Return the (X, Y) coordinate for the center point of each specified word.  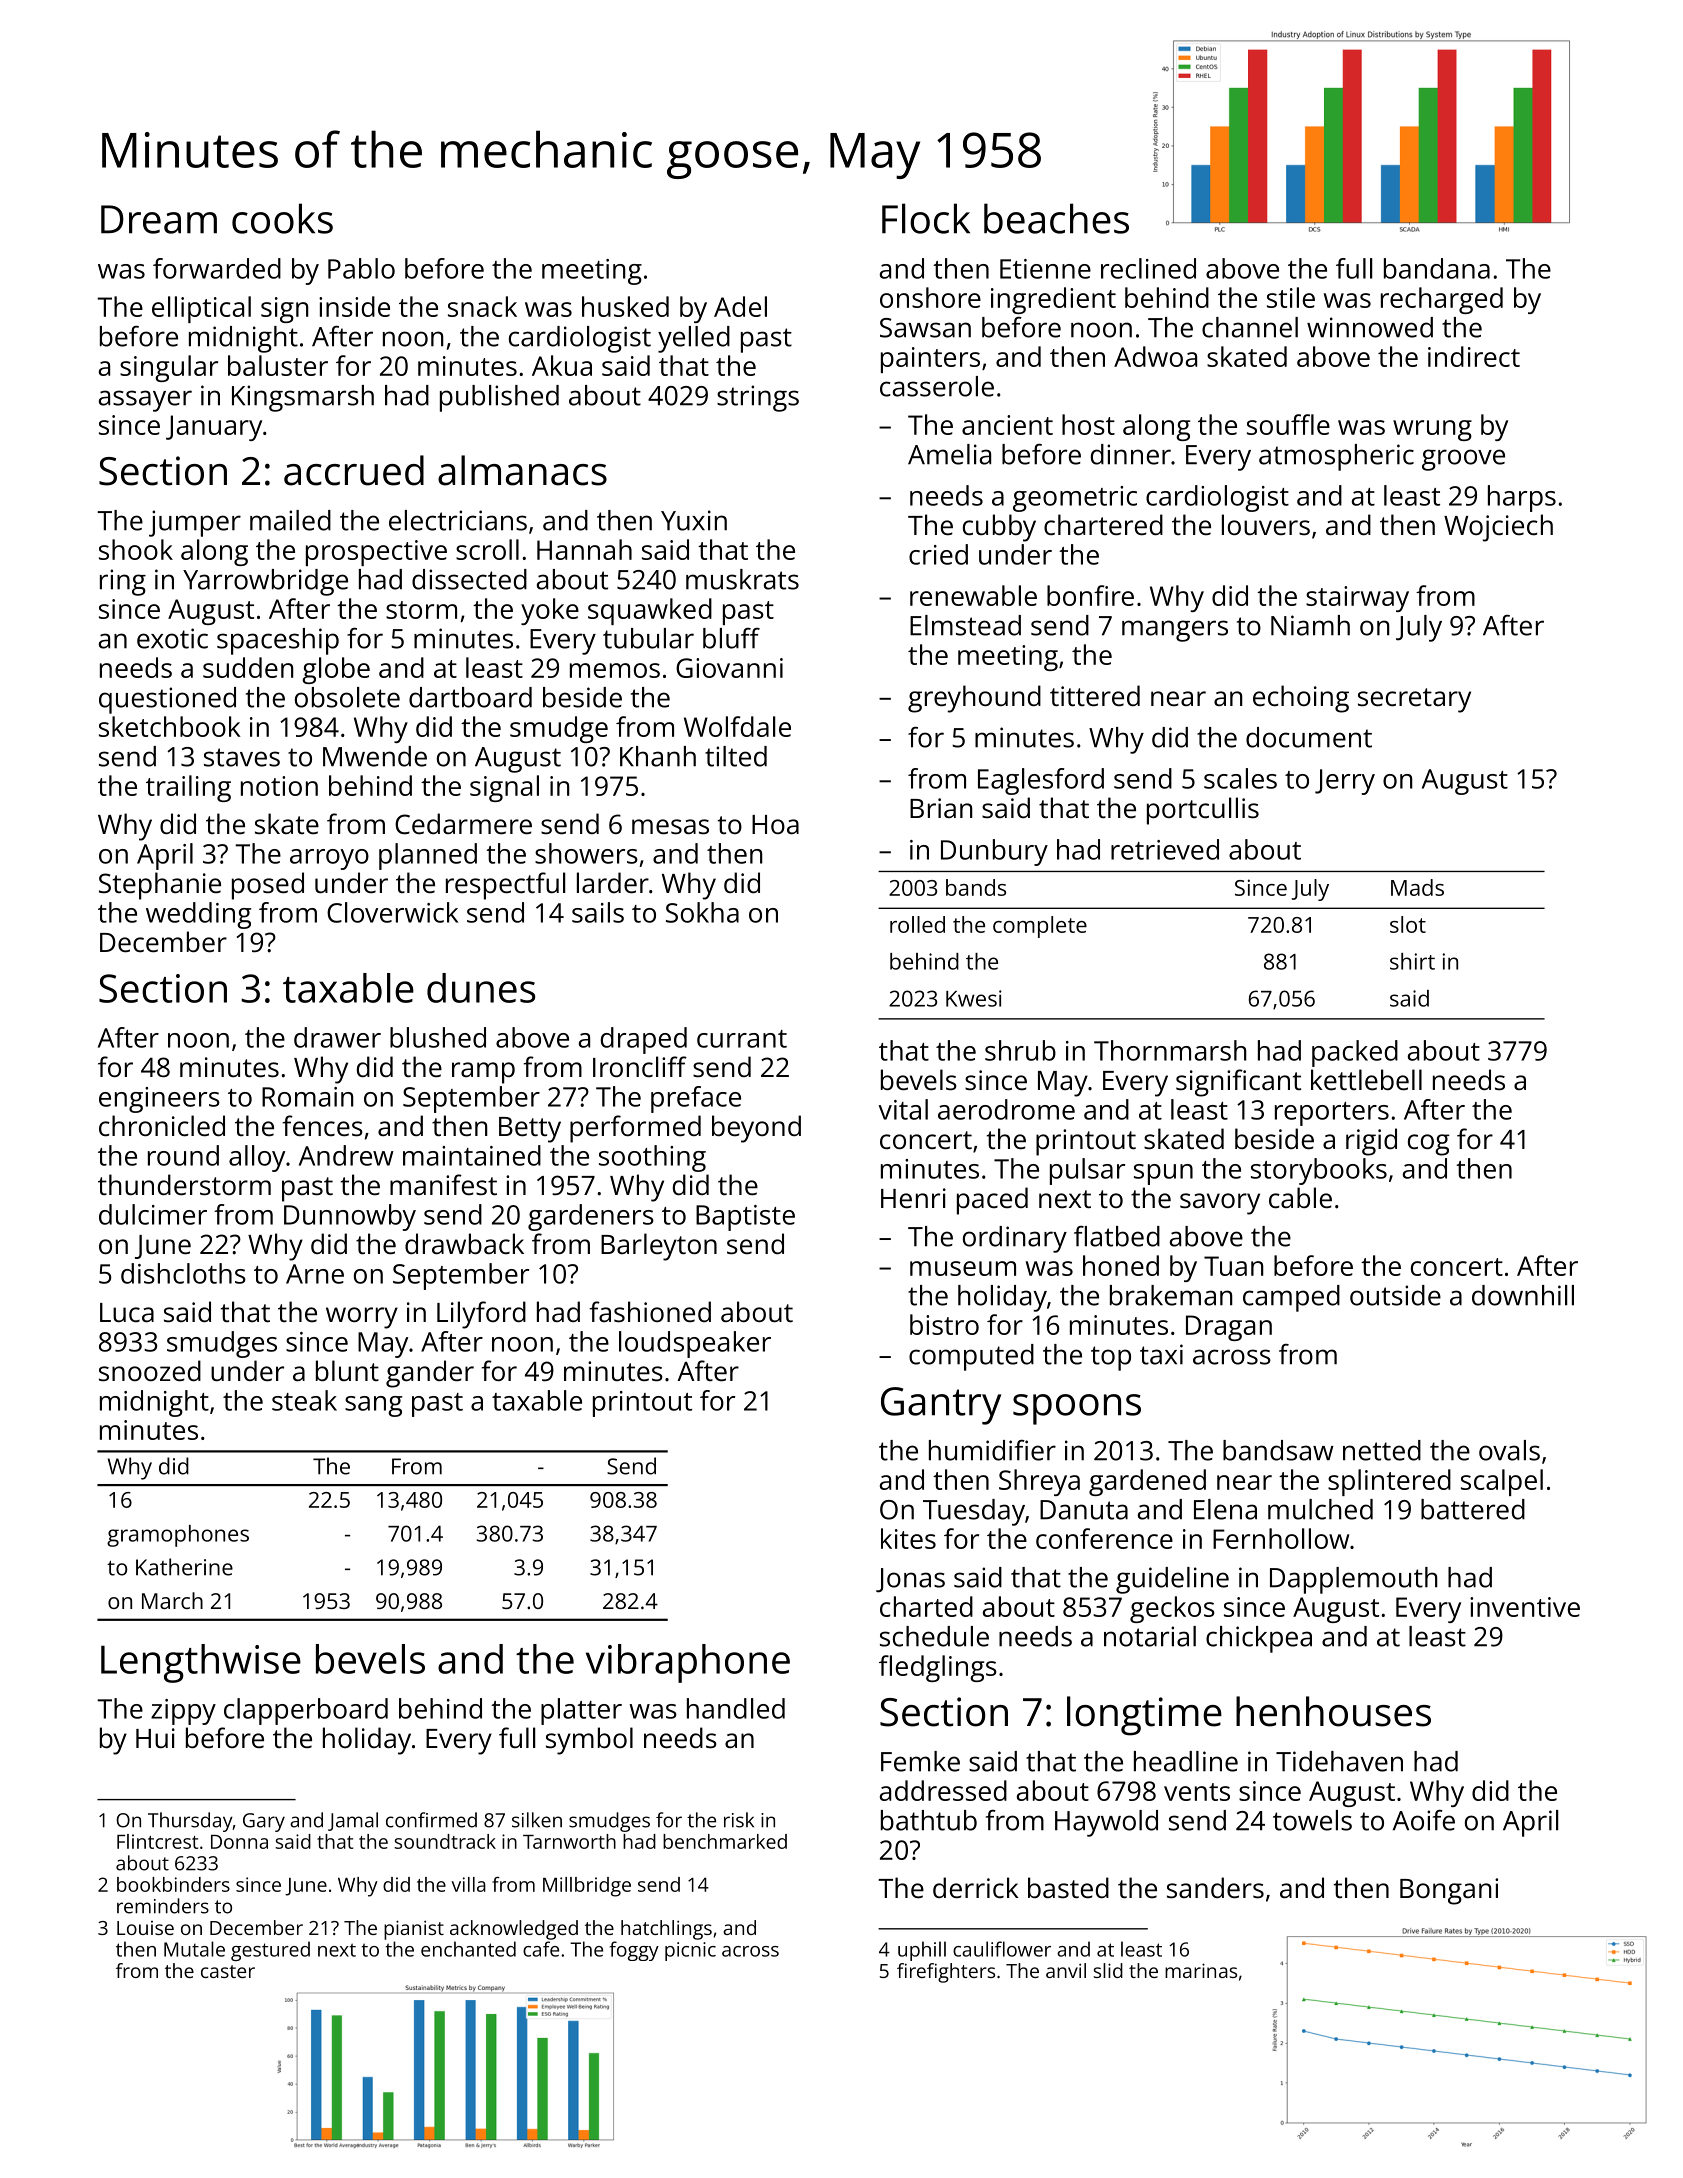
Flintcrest (157, 1841)
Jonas (910, 1580)
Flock (926, 218)
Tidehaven (1339, 1761)
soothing (652, 1158)
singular (169, 368)
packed (1355, 1053)
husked (625, 306)
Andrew (346, 1155)
